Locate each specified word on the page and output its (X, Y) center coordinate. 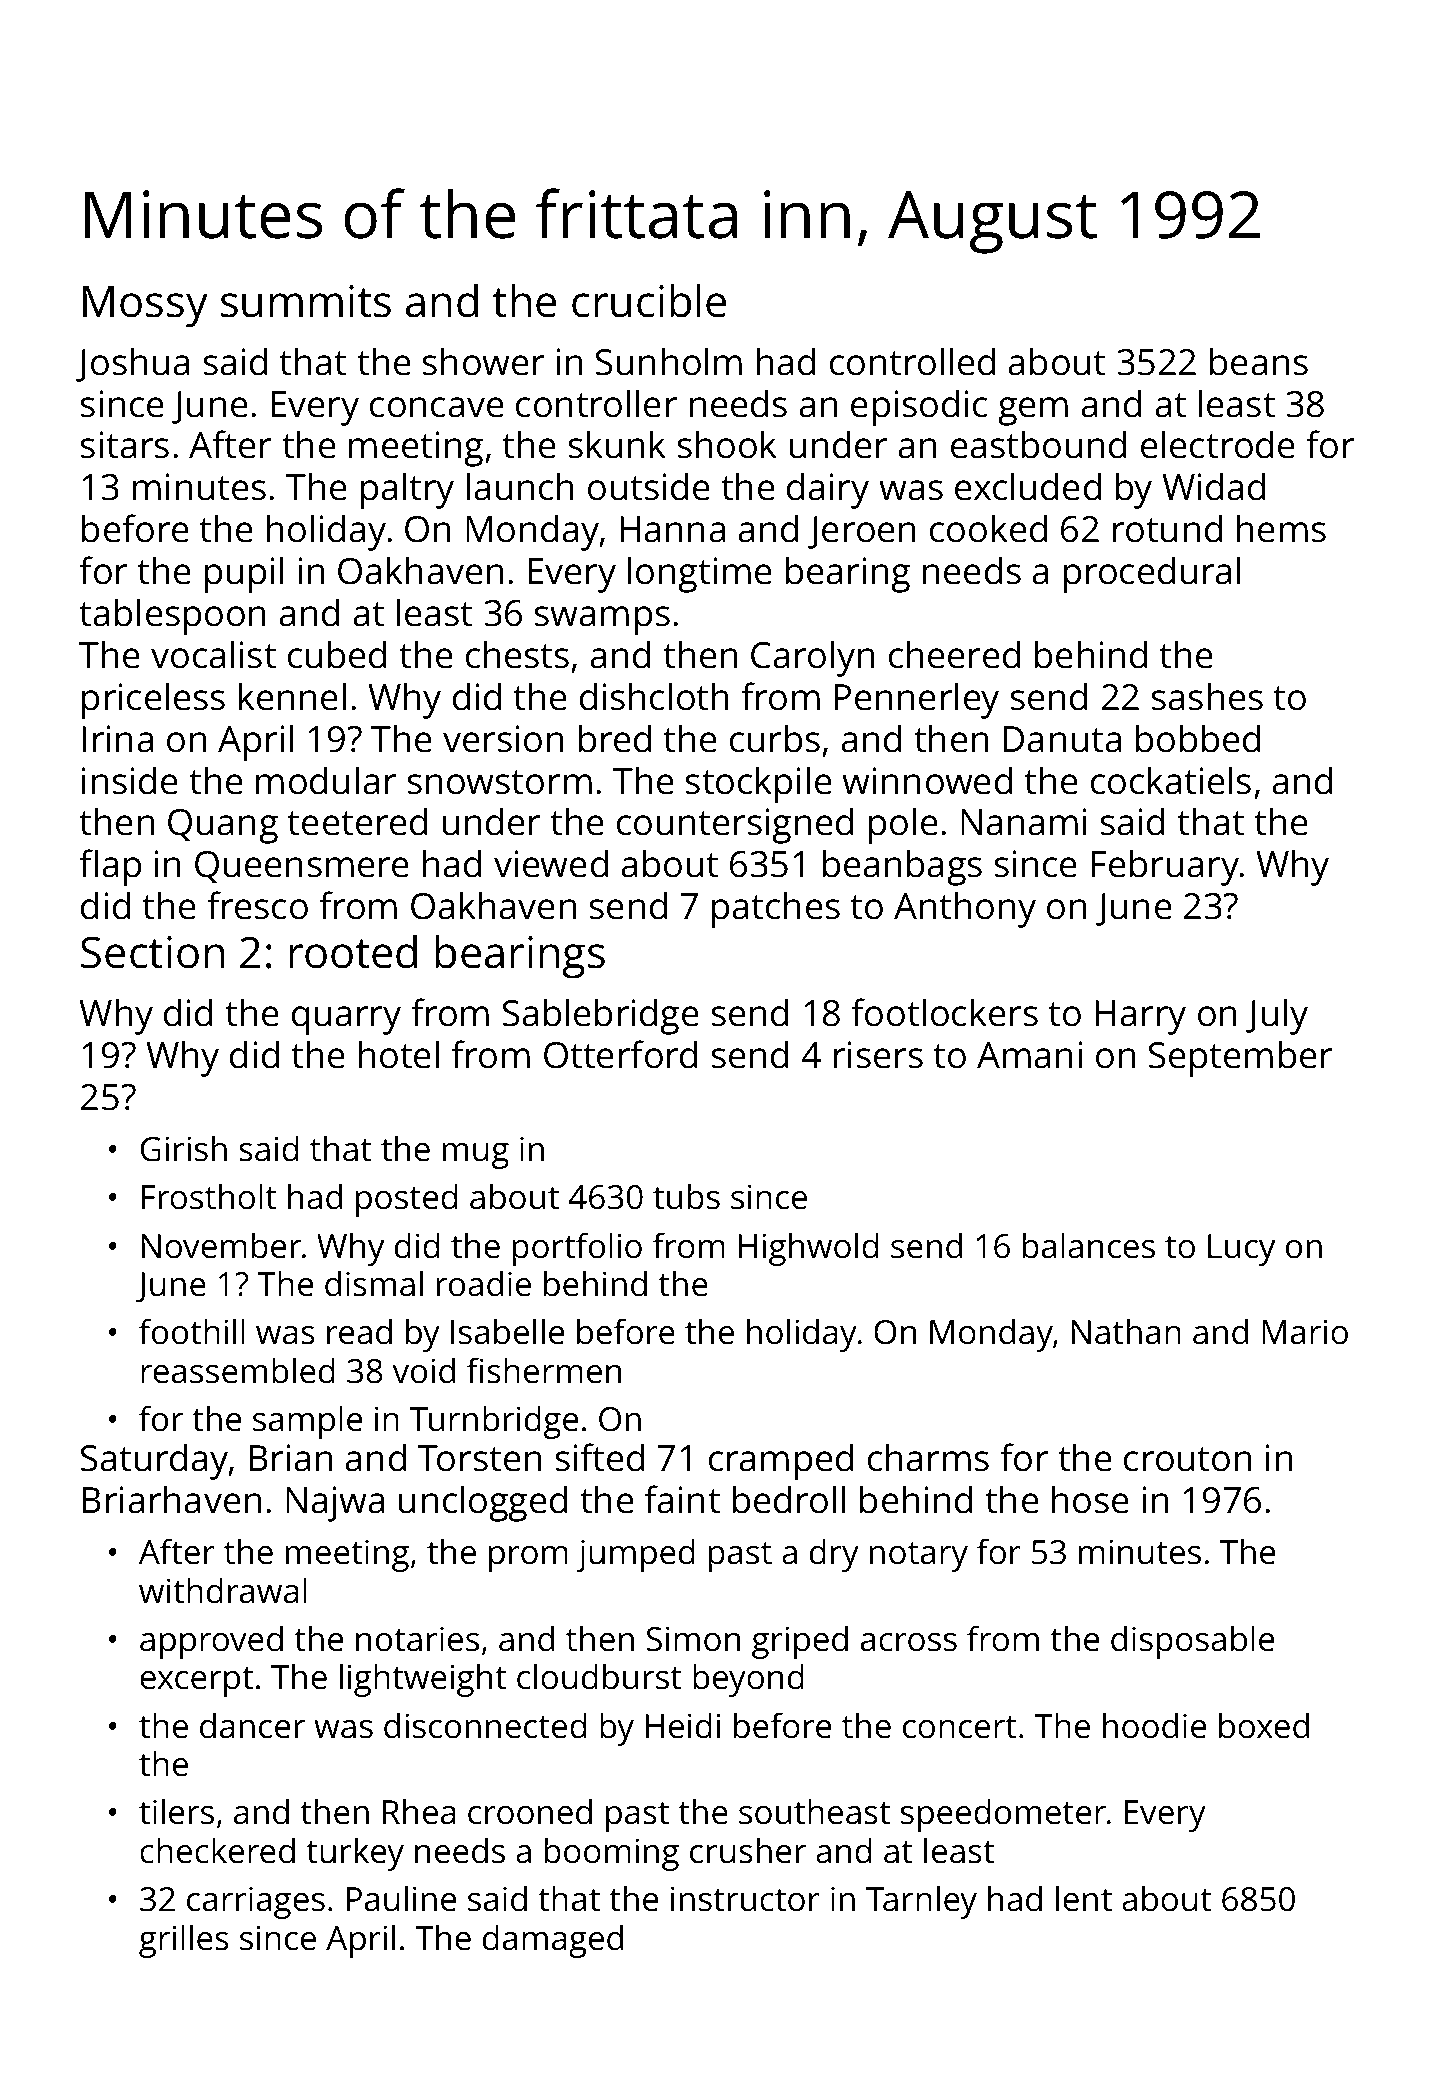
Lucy (1241, 1250)
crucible (649, 301)
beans (1259, 361)
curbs (775, 738)
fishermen (543, 1370)
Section (152, 952)
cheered (954, 654)
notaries (417, 1639)
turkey (355, 1854)
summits (306, 301)
